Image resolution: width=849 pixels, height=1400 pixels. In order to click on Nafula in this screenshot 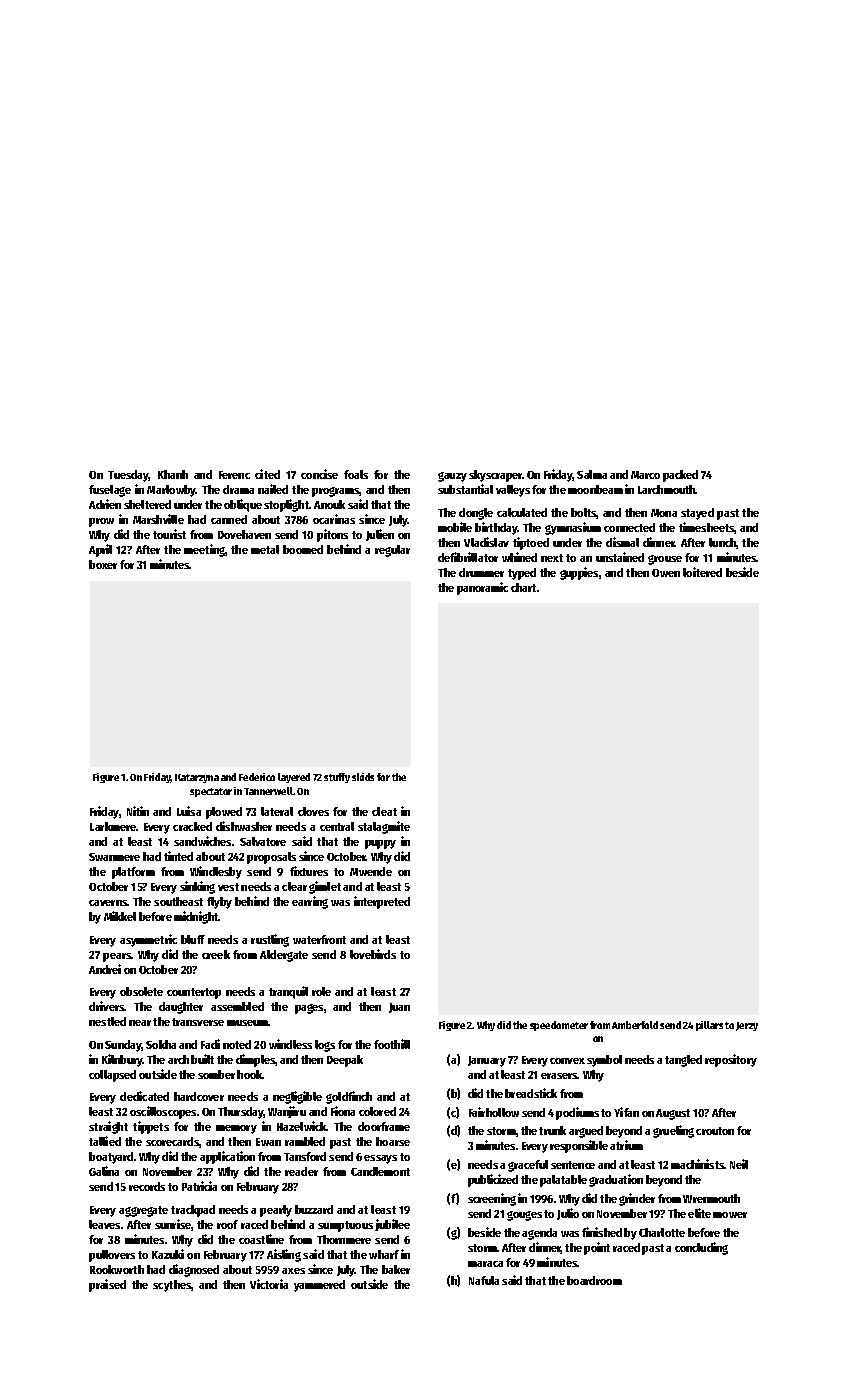, I will do `click(484, 1280)`.
